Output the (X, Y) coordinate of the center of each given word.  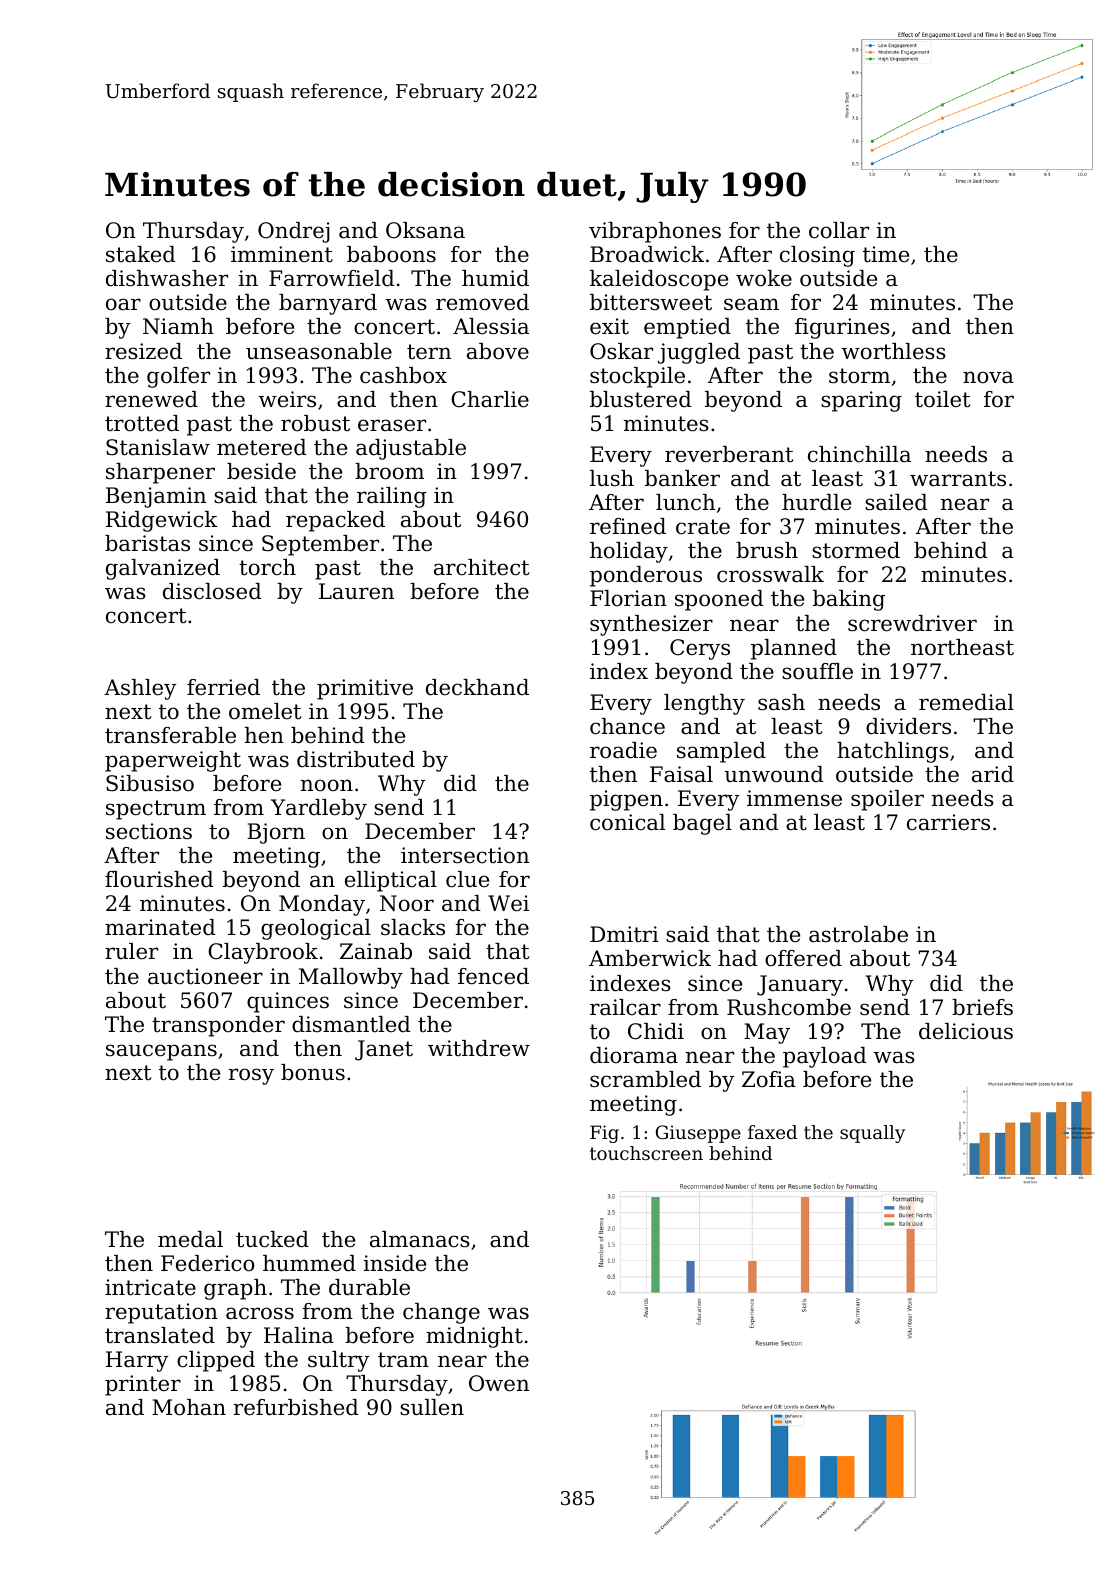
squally (872, 1134)
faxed (772, 1132)
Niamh (178, 326)
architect (481, 567)
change (441, 1313)
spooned (719, 600)
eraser (392, 425)
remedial (966, 702)
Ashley (140, 689)
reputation (161, 1313)
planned (794, 649)
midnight (474, 1337)
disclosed (212, 591)
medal (190, 1239)
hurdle (816, 502)
